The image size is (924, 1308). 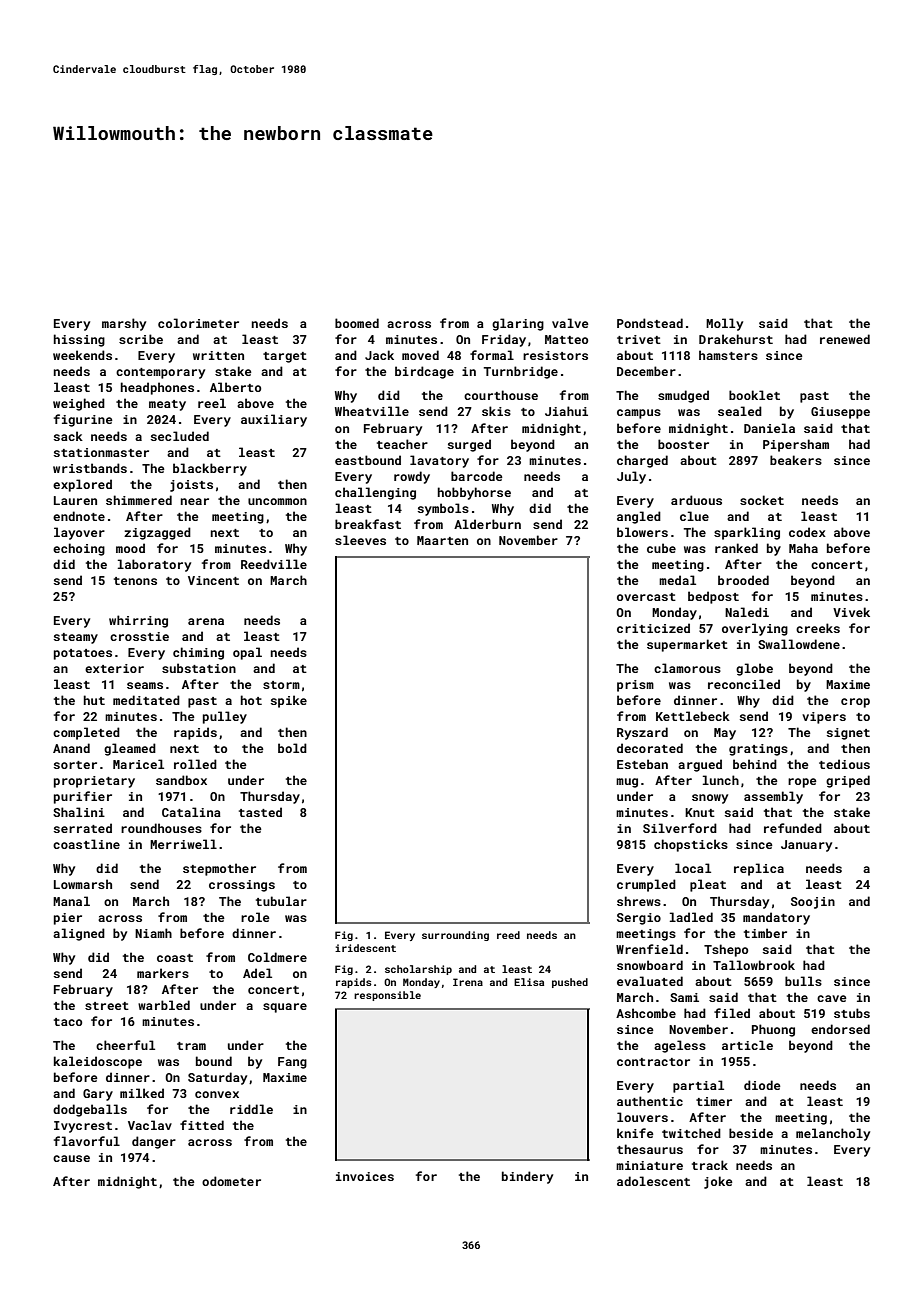 I want to click on Sami, so click(x=684, y=997).
